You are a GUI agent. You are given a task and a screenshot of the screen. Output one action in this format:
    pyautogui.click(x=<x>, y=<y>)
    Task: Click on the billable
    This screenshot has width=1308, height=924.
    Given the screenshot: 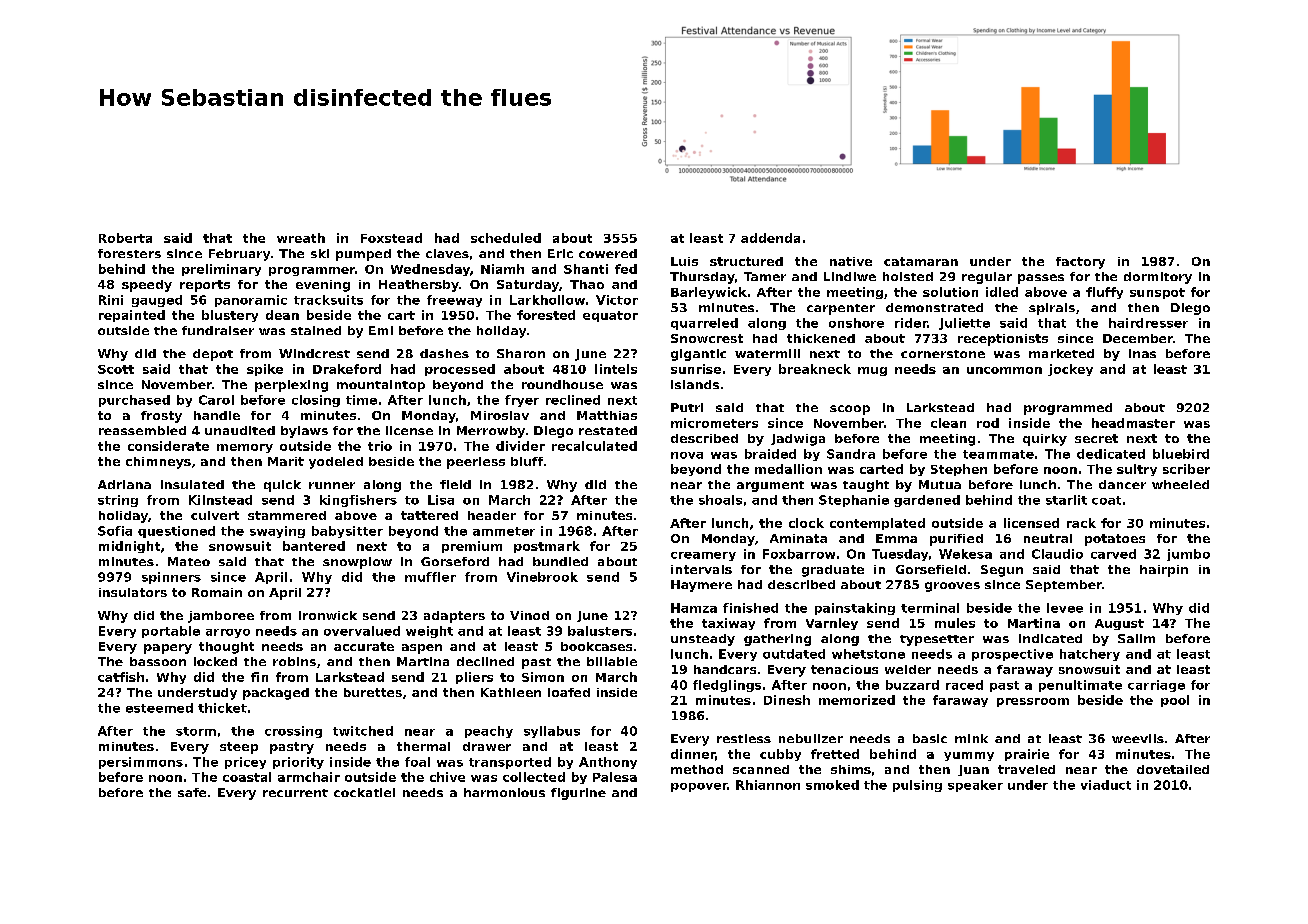 What is the action you would take?
    pyautogui.click(x=612, y=661)
